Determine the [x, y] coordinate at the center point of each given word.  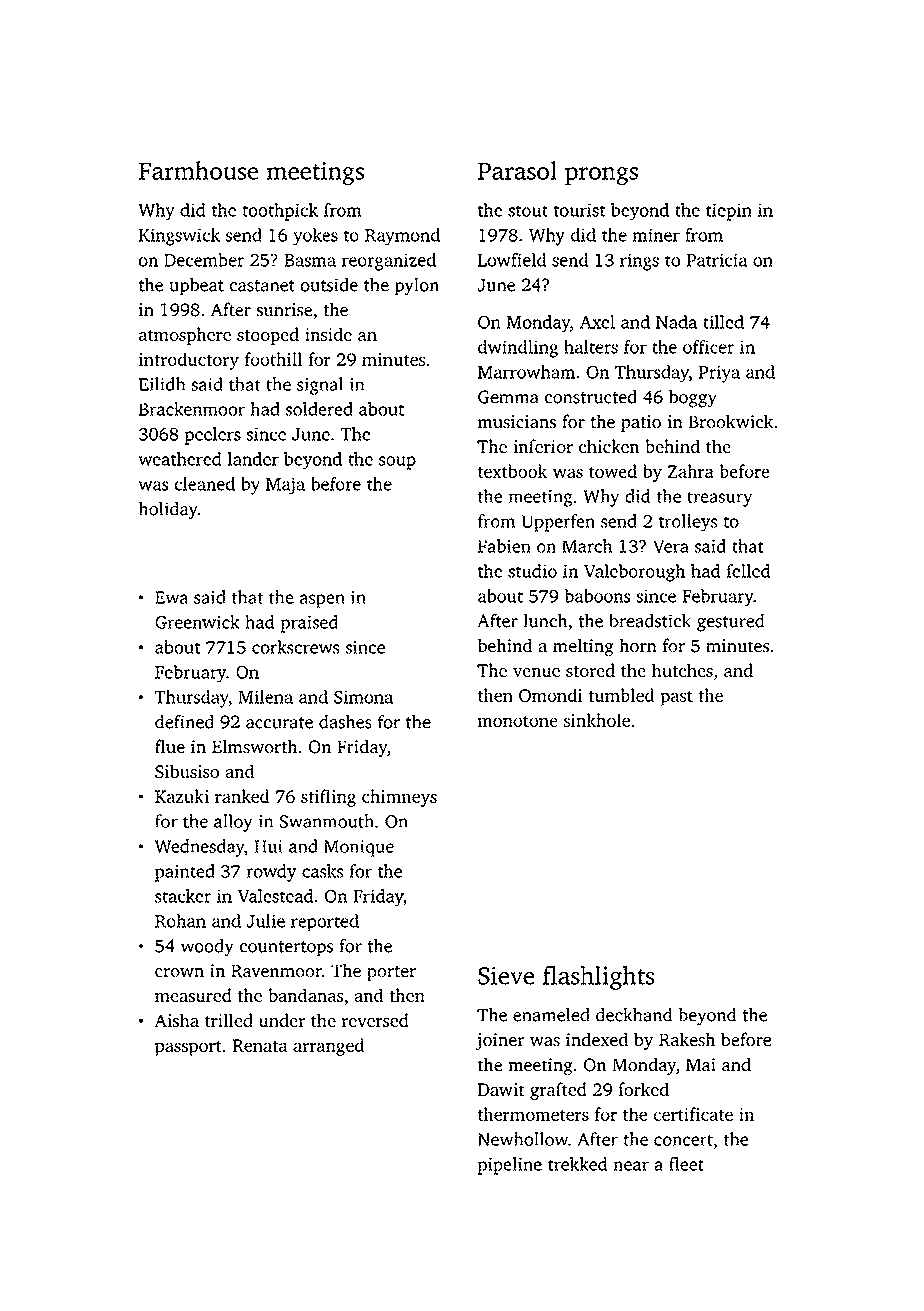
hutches [682, 670]
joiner [500, 1041]
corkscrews [295, 647]
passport [188, 1048]
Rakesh [687, 1039]
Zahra [691, 471]
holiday [168, 511]
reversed [375, 1020]
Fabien [504, 546]
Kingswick [179, 237]
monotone [517, 721]
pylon [417, 286]
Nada [676, 322]
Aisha [176, 1020]
